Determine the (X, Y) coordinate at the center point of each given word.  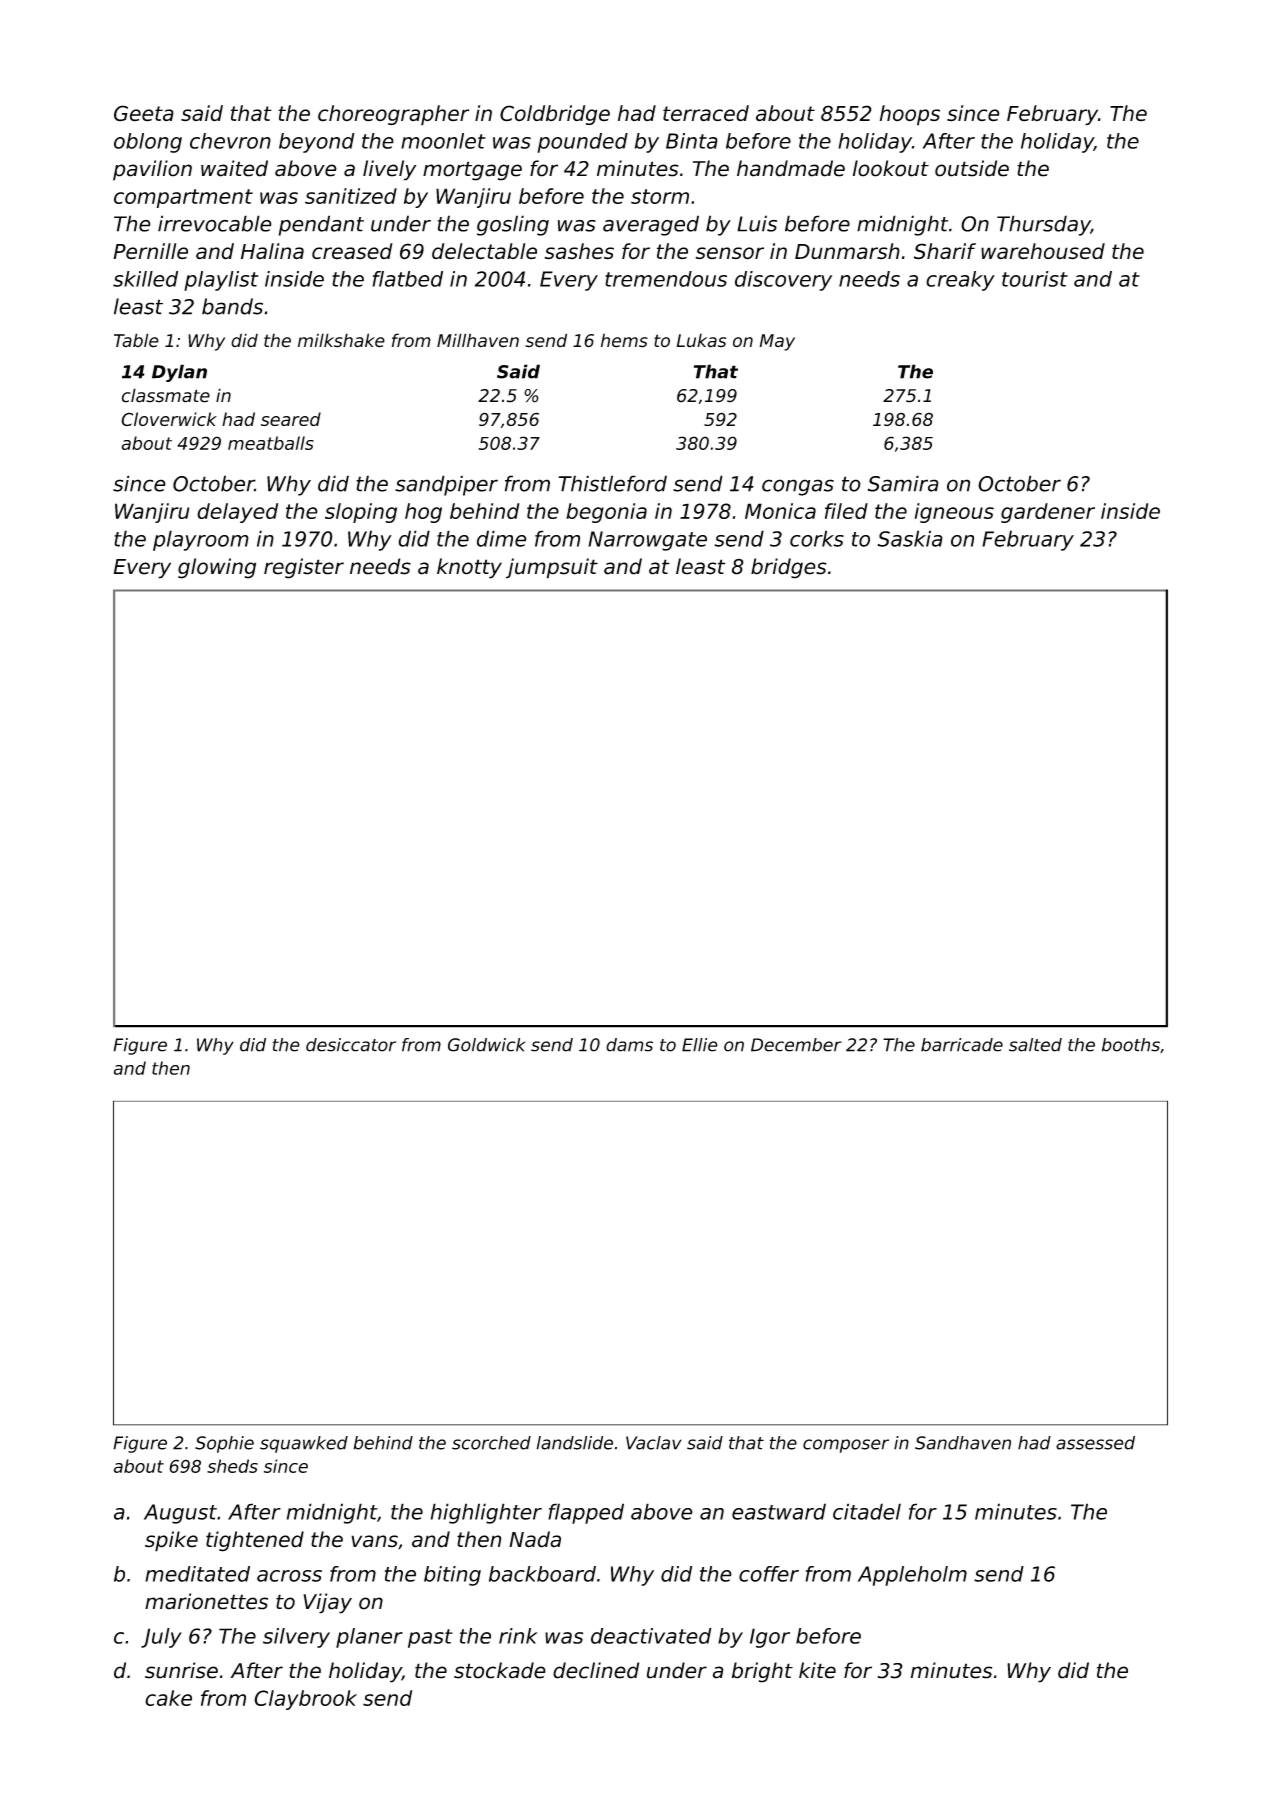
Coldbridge (555, 115)
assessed (1095, 1443)
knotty (469, 568)
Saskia (910, 538)
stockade (500, 1670)
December (796, 1045)
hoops (910, 115)
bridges (789, 568)
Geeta (144, 113)
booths (1131, 1045)
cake (168, 1698)
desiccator (351, 1045)
